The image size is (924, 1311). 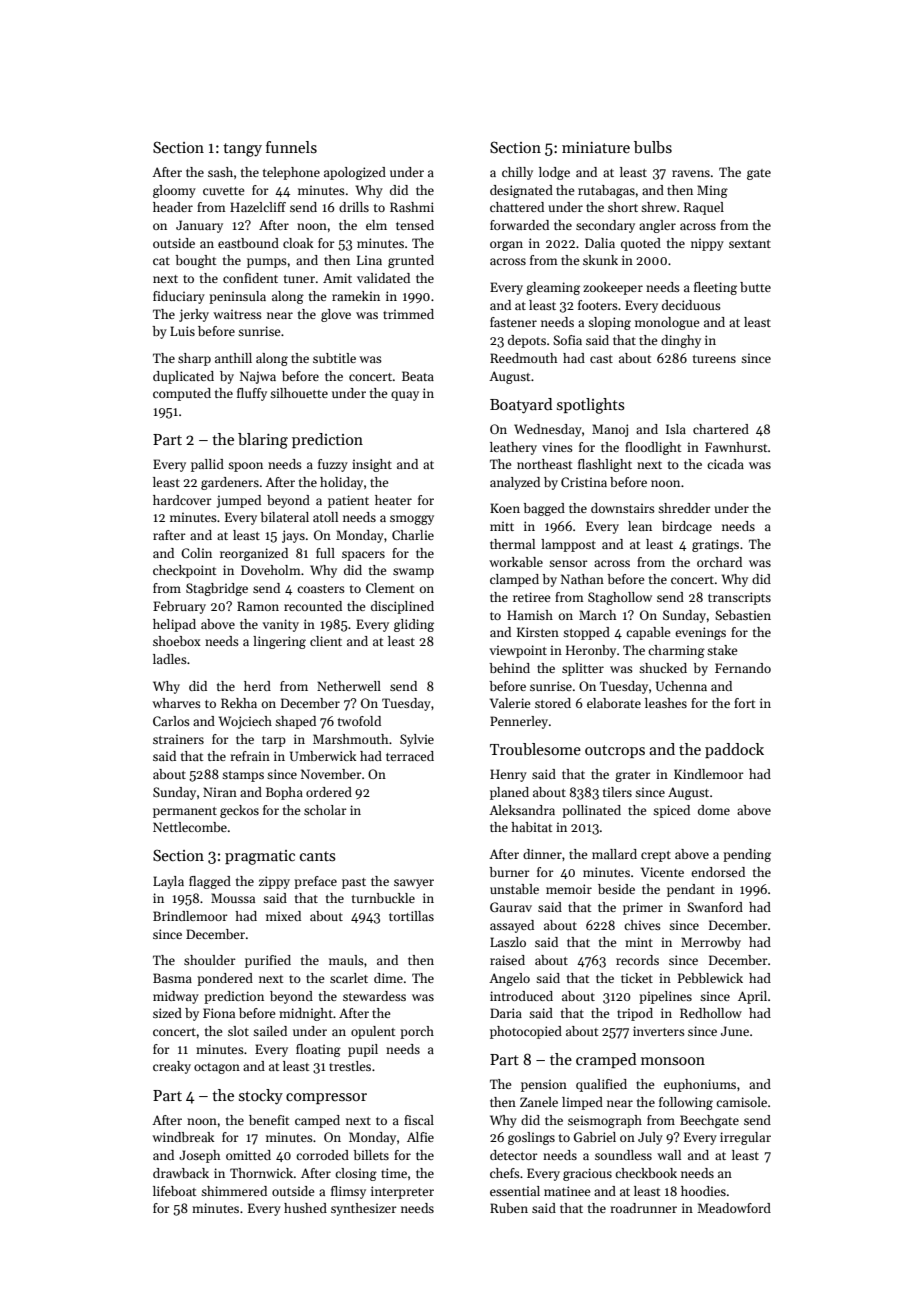 What do you see at coordinates (718, 872) in the screenshot?
I see `endorsed` at bounding box center [718, 872].
